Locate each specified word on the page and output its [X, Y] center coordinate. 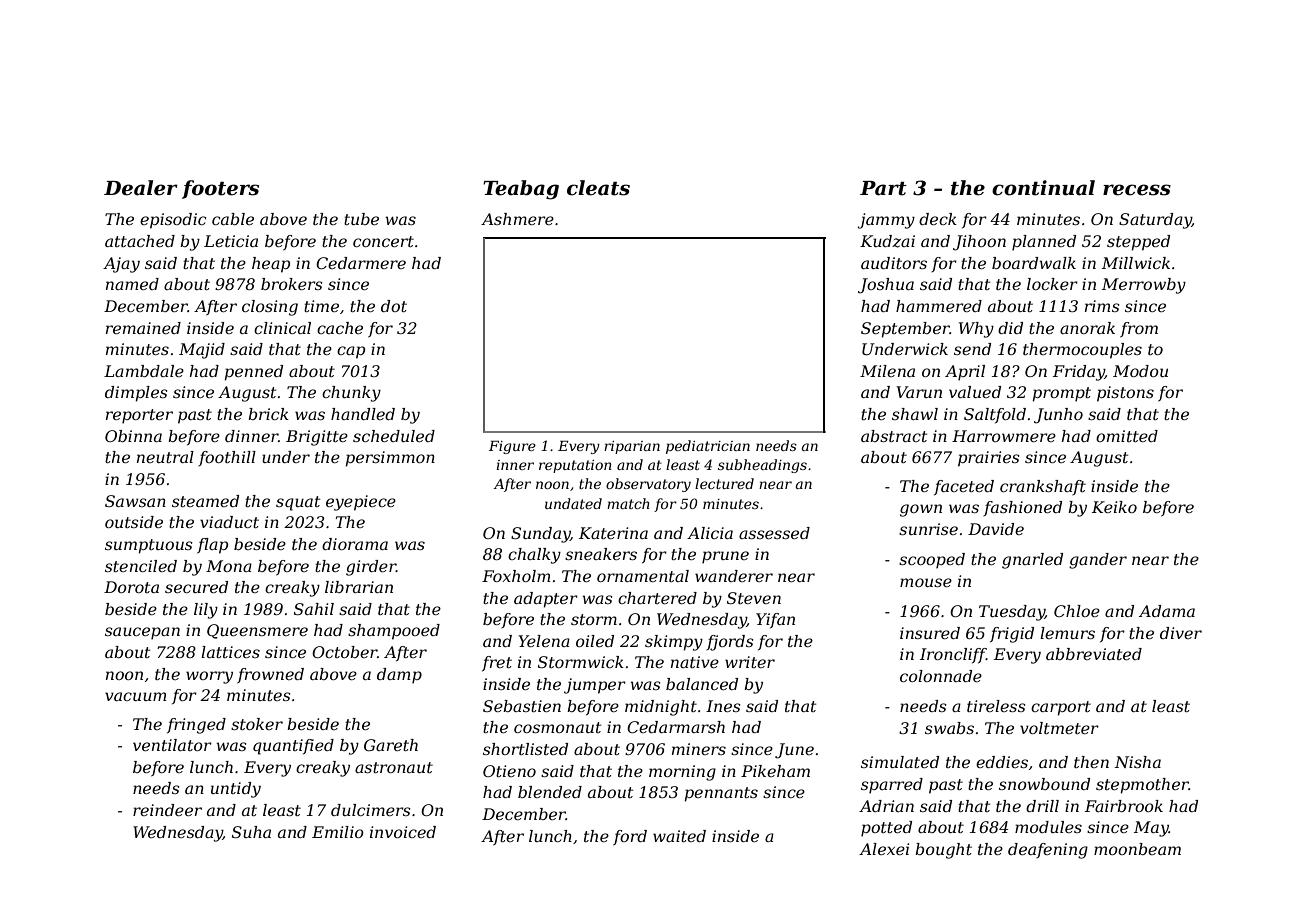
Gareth [391, 745]
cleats [598, 188]
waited [679, 836]
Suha [251, 832]
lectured [724, 483]
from [1139, 330]
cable [233, 219]
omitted [1127, 436]
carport [1061, 708]
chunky [351, 394]
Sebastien [522, 706]
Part [883, 188]
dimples [136, 394]
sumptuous [149, 546]
